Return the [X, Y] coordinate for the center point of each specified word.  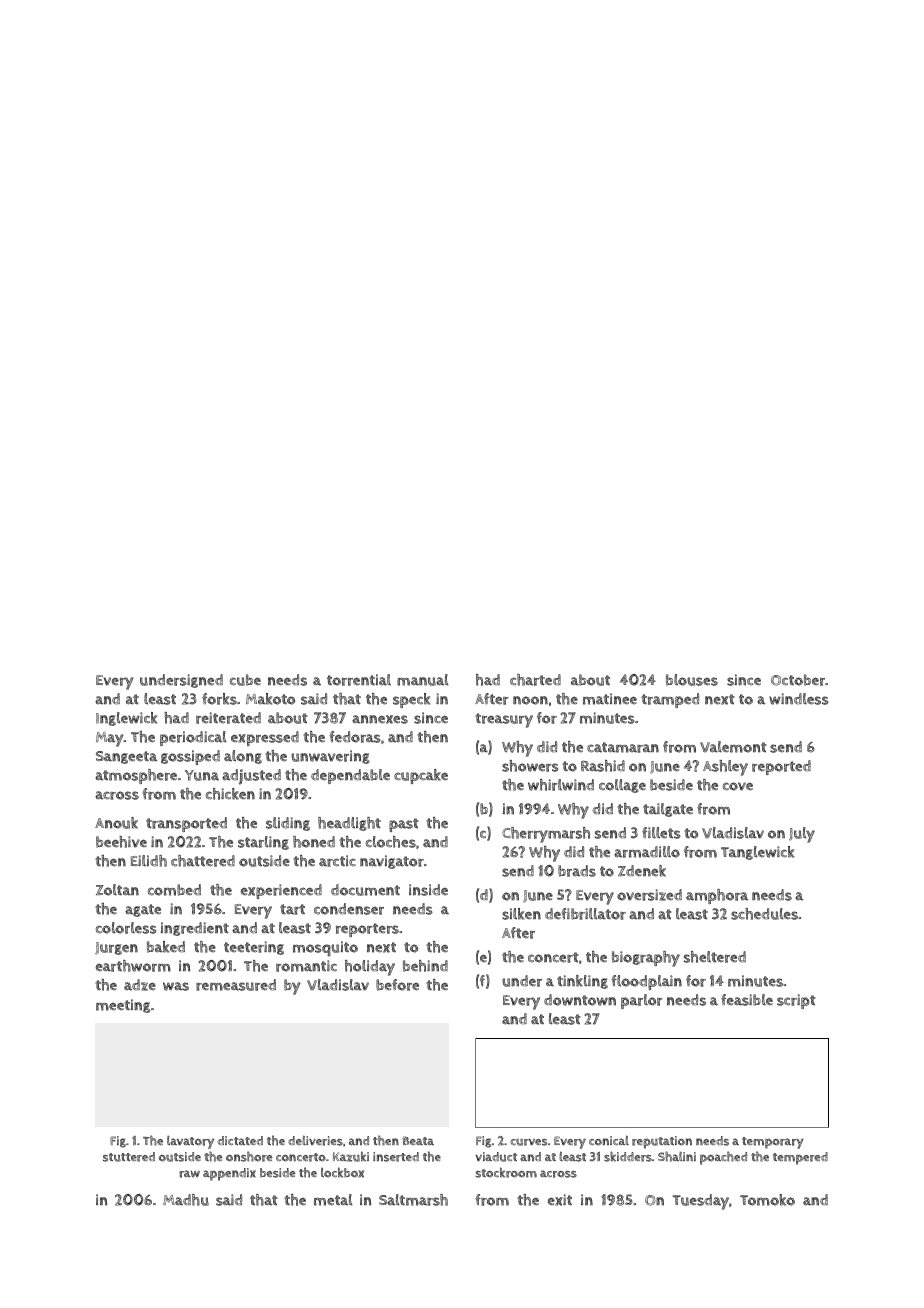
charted [535, 680]
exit [560, 1200]
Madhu [186, 1200]
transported [186, 824]
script [796, 1001]
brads [577, 871]
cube [245, 680]
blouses [692, 680]
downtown [580, 1000]
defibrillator [585, 914]
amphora [717, 896]
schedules [764, 914]
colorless [126, 928]
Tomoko [767, 1200]
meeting [123, 1006]
